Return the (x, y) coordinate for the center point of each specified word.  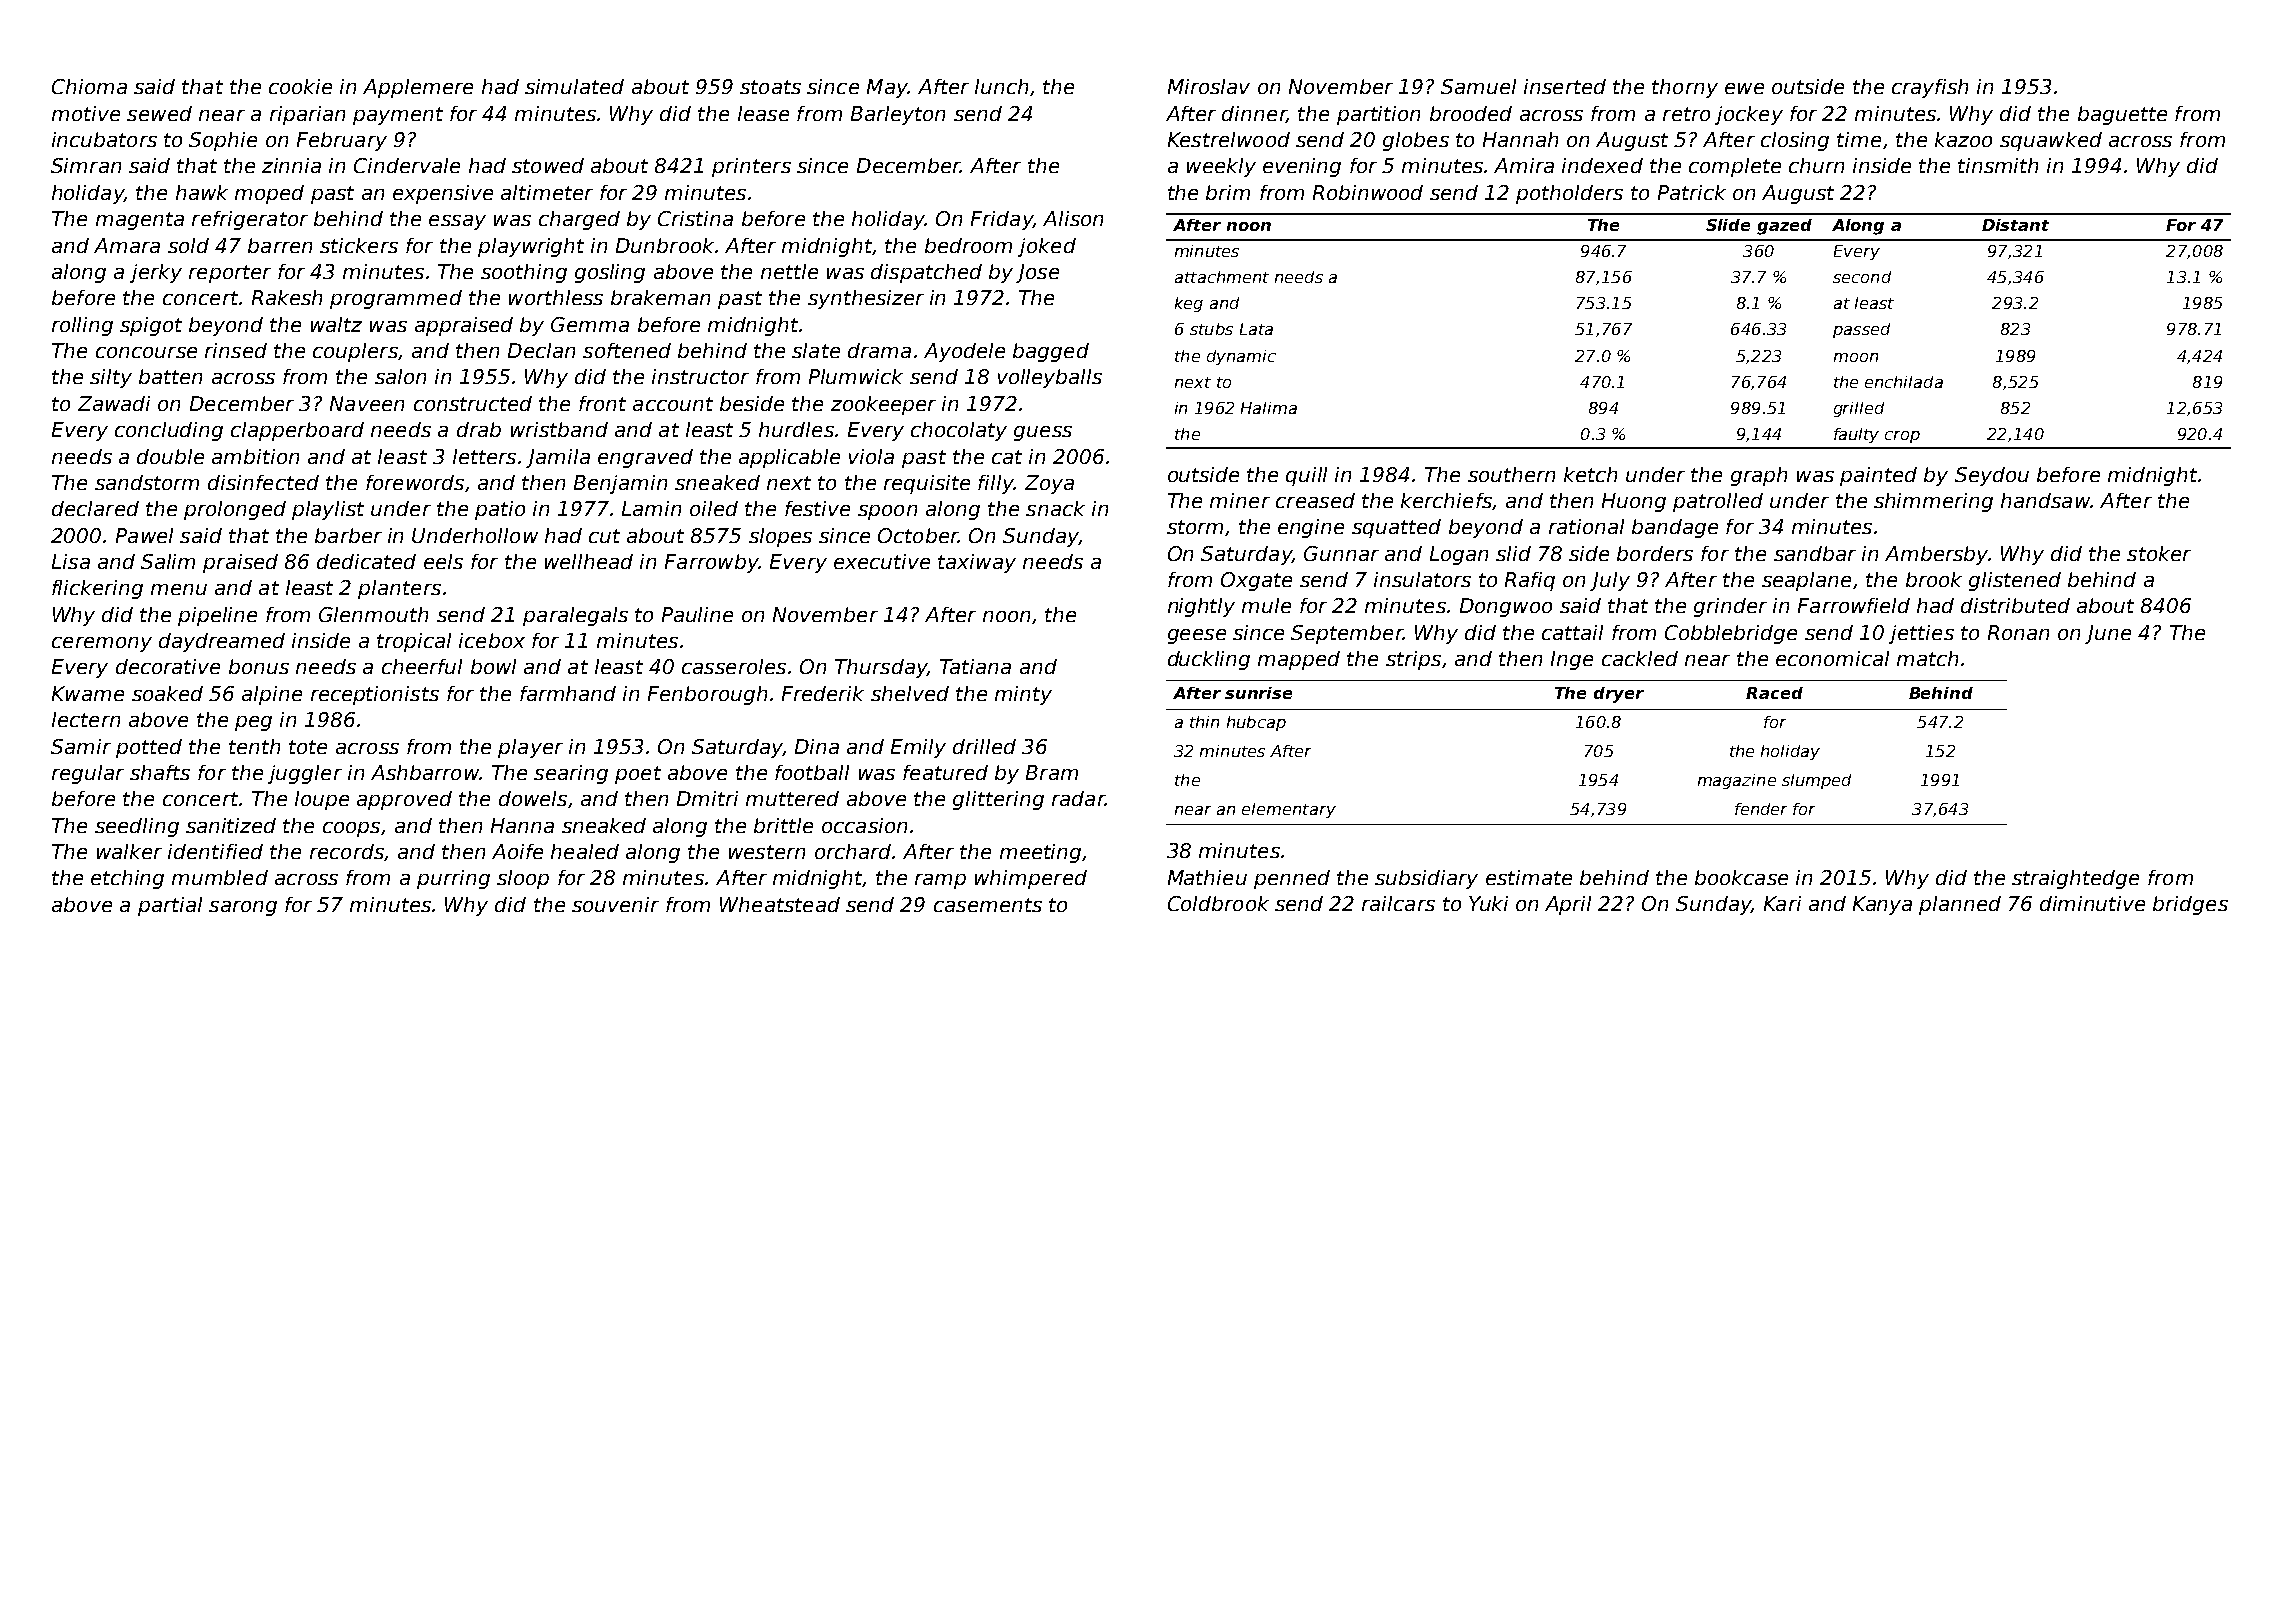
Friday (1002, 220)
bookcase (1741, 877)
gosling (610, 273)
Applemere (418, 88)
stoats (770, 87)
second (1862, 277)
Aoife (517, 851)
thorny (1685, 88)
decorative (168, 666)
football (812, 772)
